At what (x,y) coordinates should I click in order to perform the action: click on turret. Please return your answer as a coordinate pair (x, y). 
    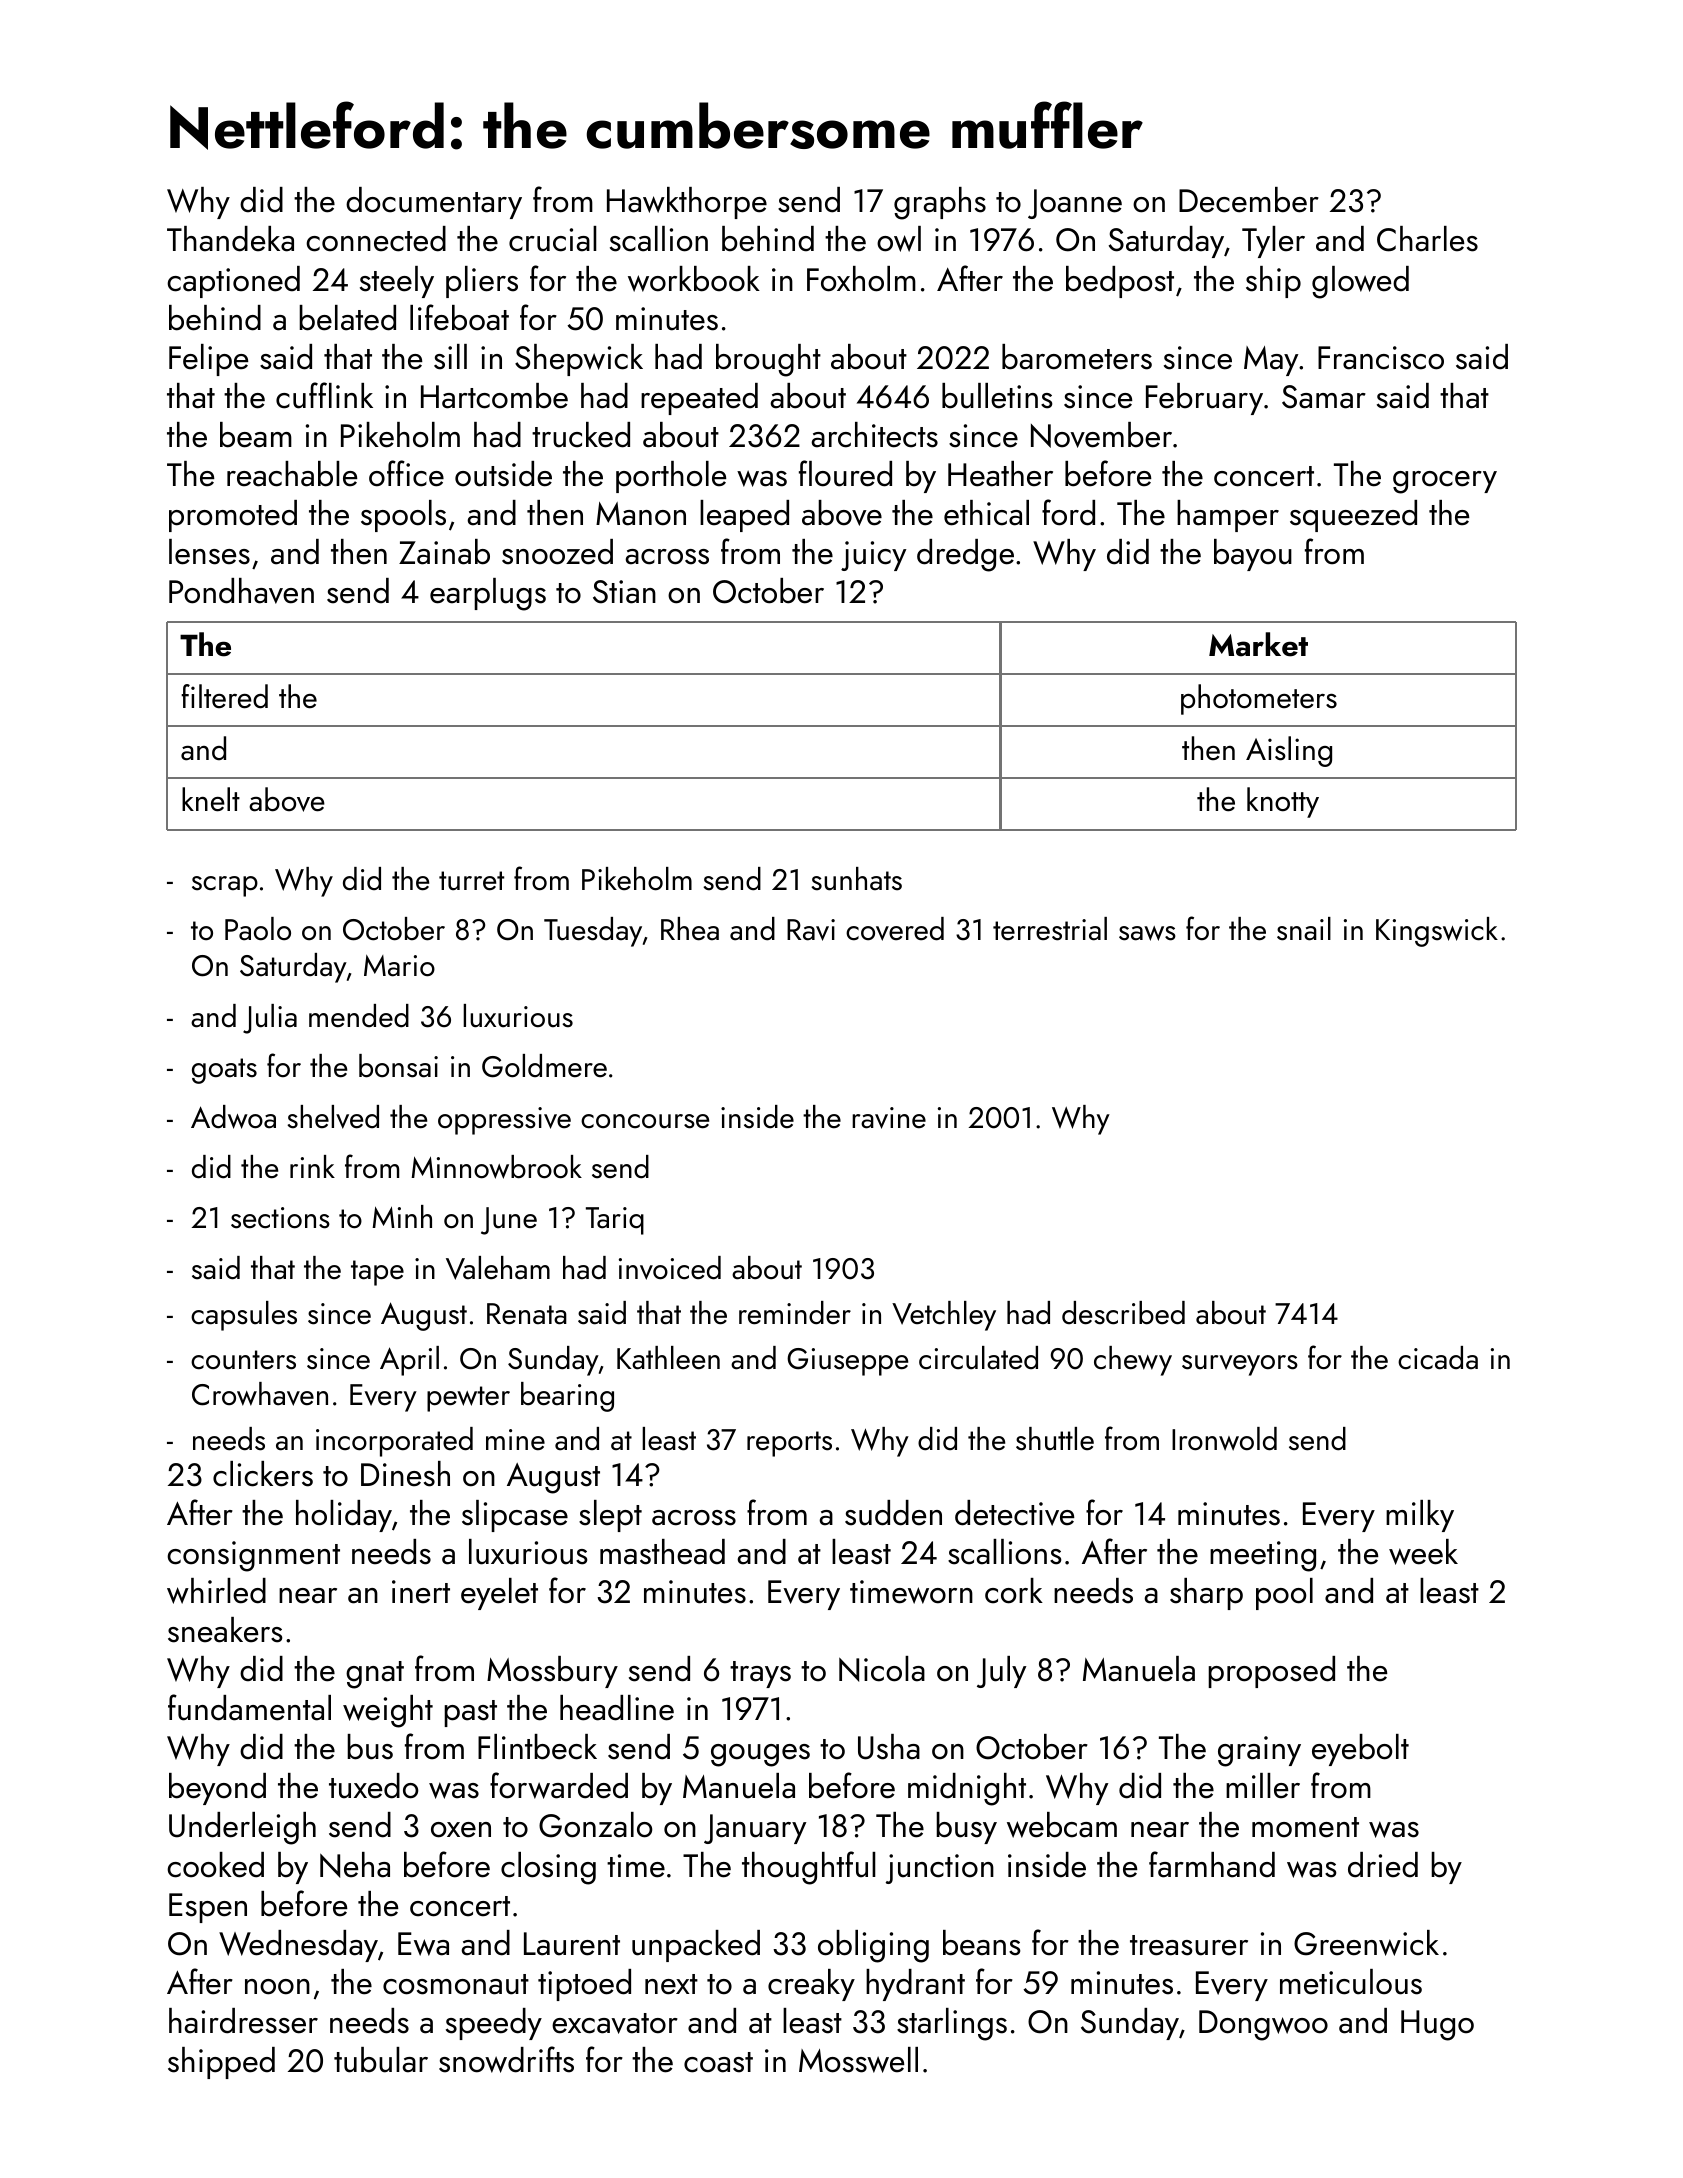
    Looking at the image, I should click on (471, 881).
